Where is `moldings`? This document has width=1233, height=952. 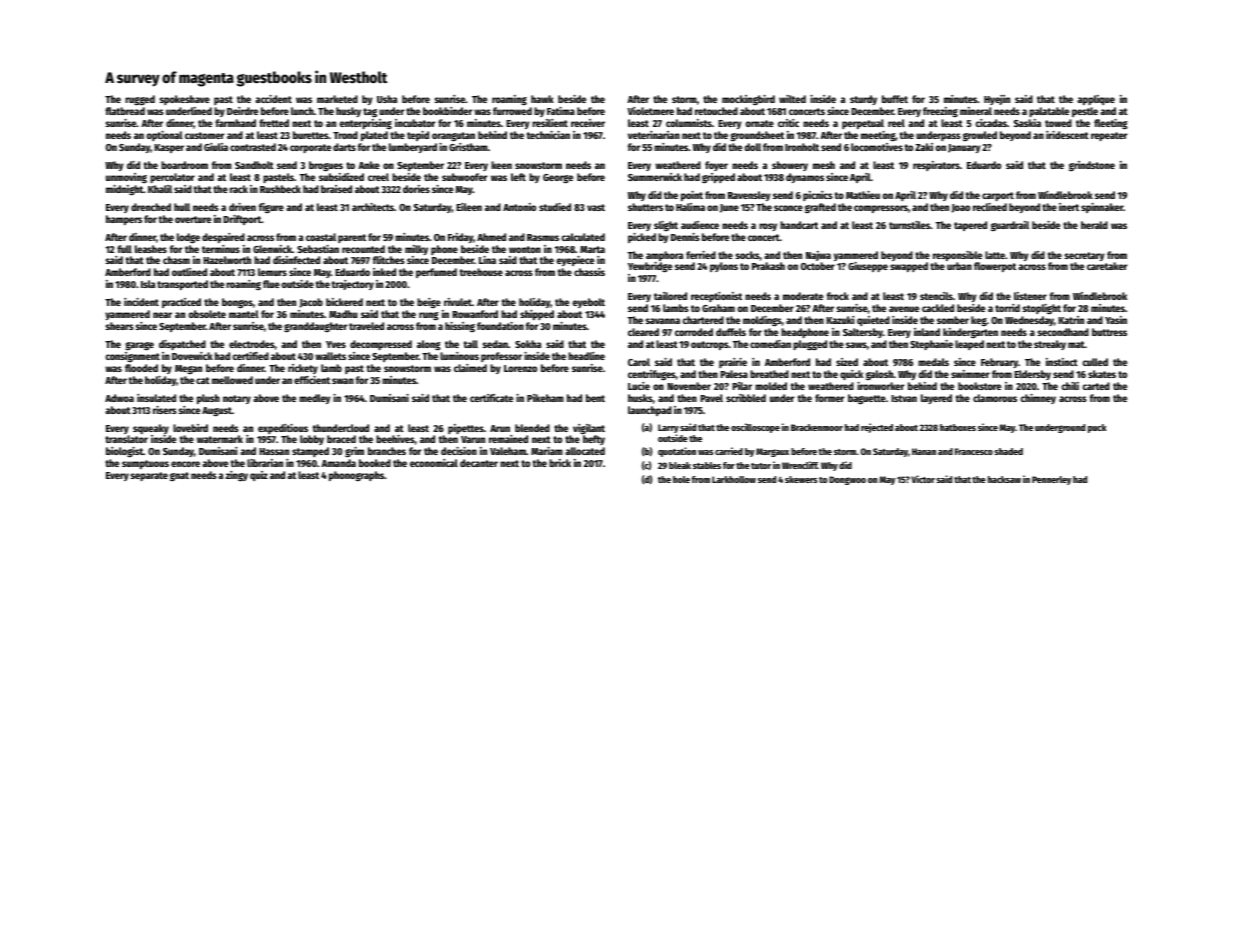
moldings is located at coordinates (762, 321).
